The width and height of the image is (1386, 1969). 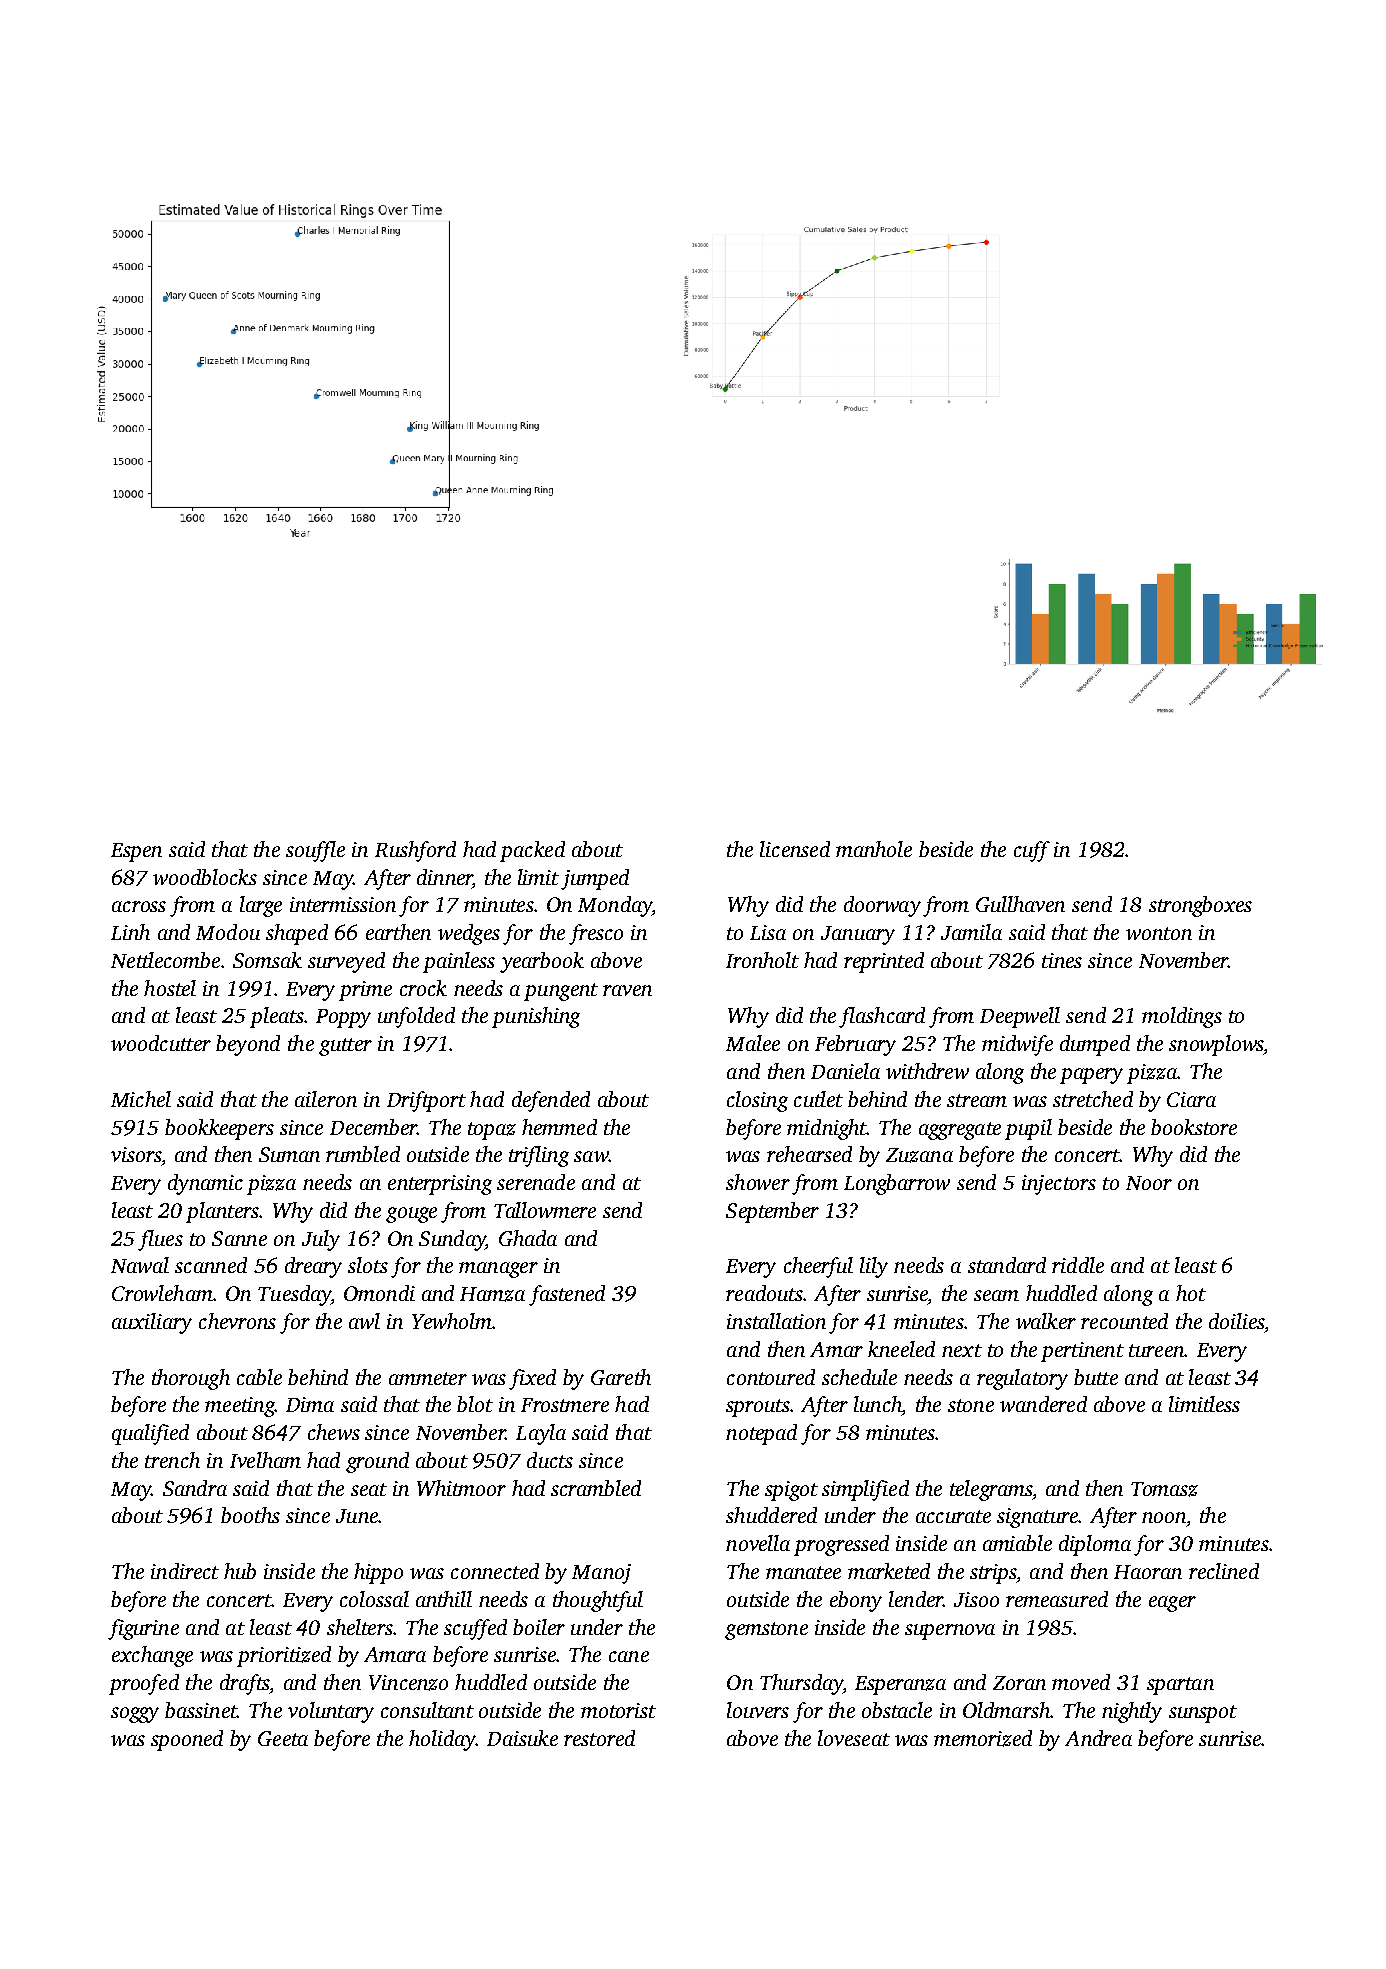 What do you see at coordinates (991, 1490) in the image?
I see `telegrams` at bounding box center [991, 1490].
